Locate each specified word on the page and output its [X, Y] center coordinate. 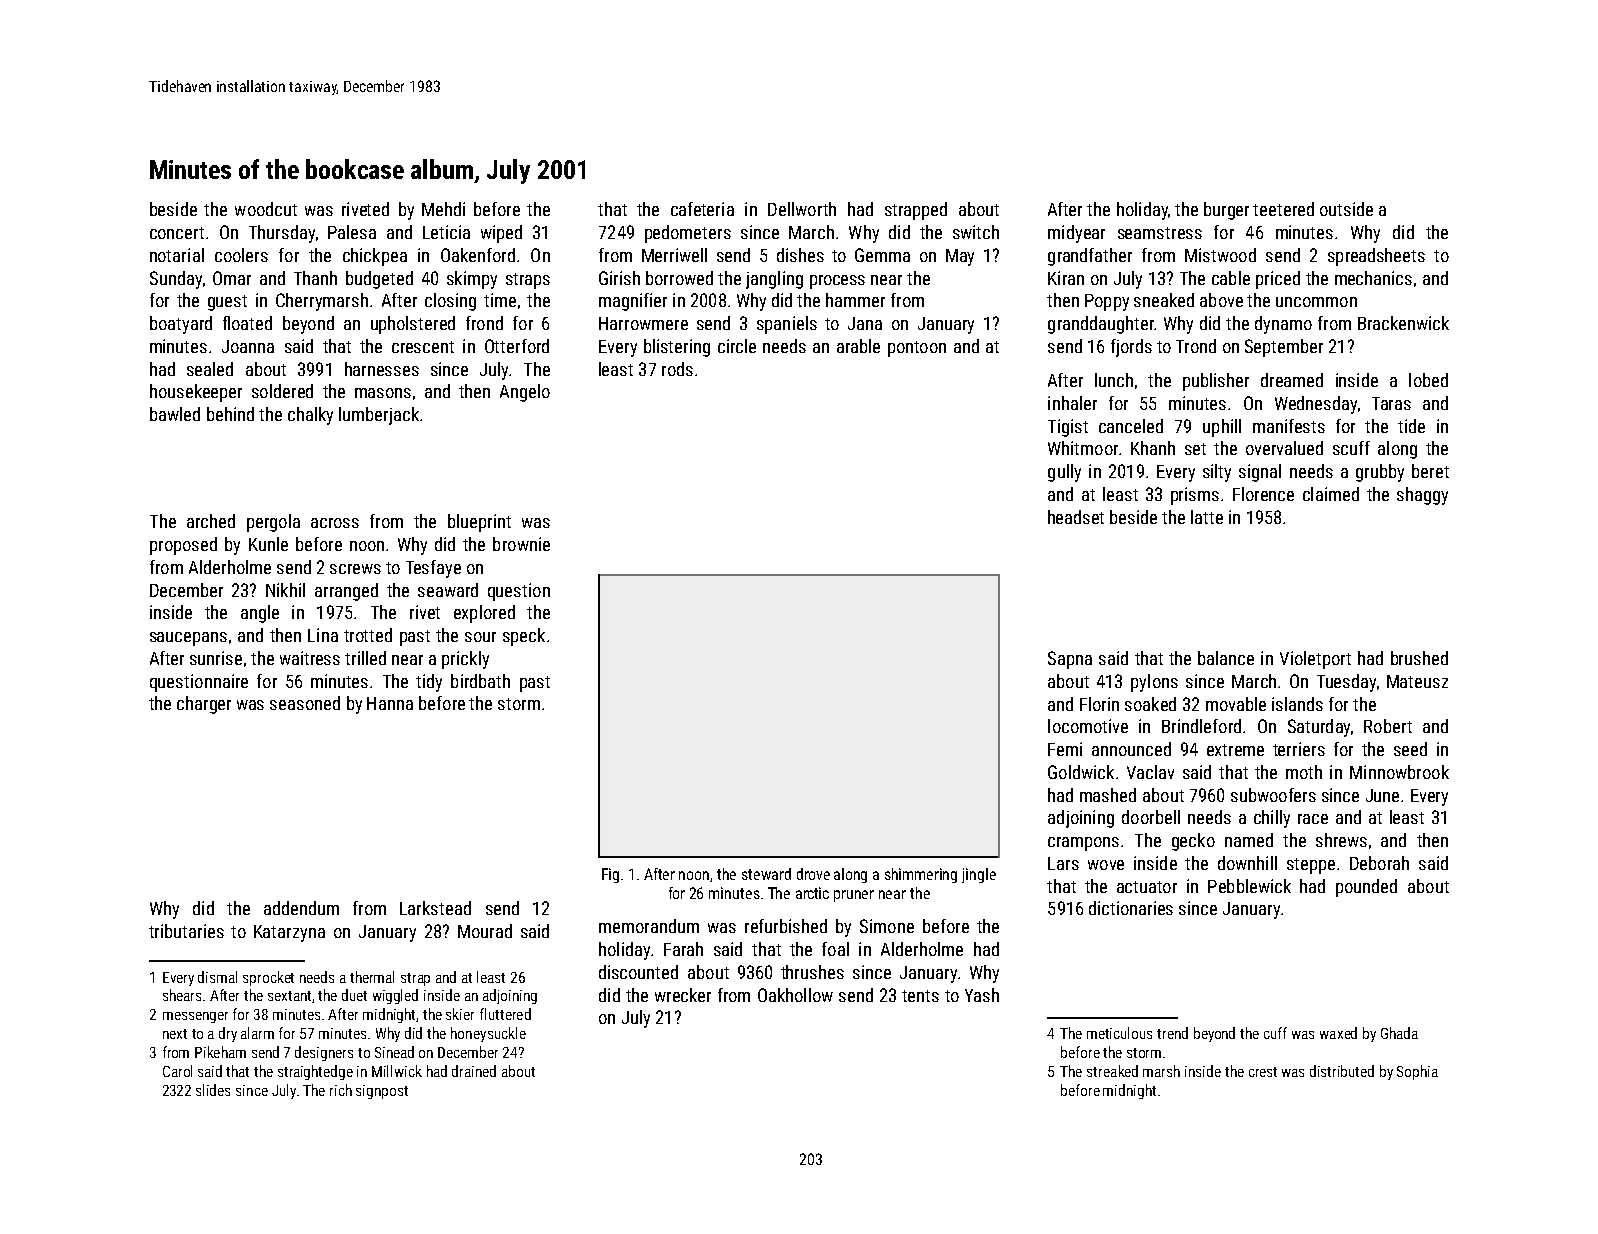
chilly [1272, 819]
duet [354, 995]
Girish [619, 278]
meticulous [1119, 1033]
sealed [210, 369]
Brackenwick [1403, 323]
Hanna [390, 703]
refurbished [786, 926]
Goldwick [1081, 772]
